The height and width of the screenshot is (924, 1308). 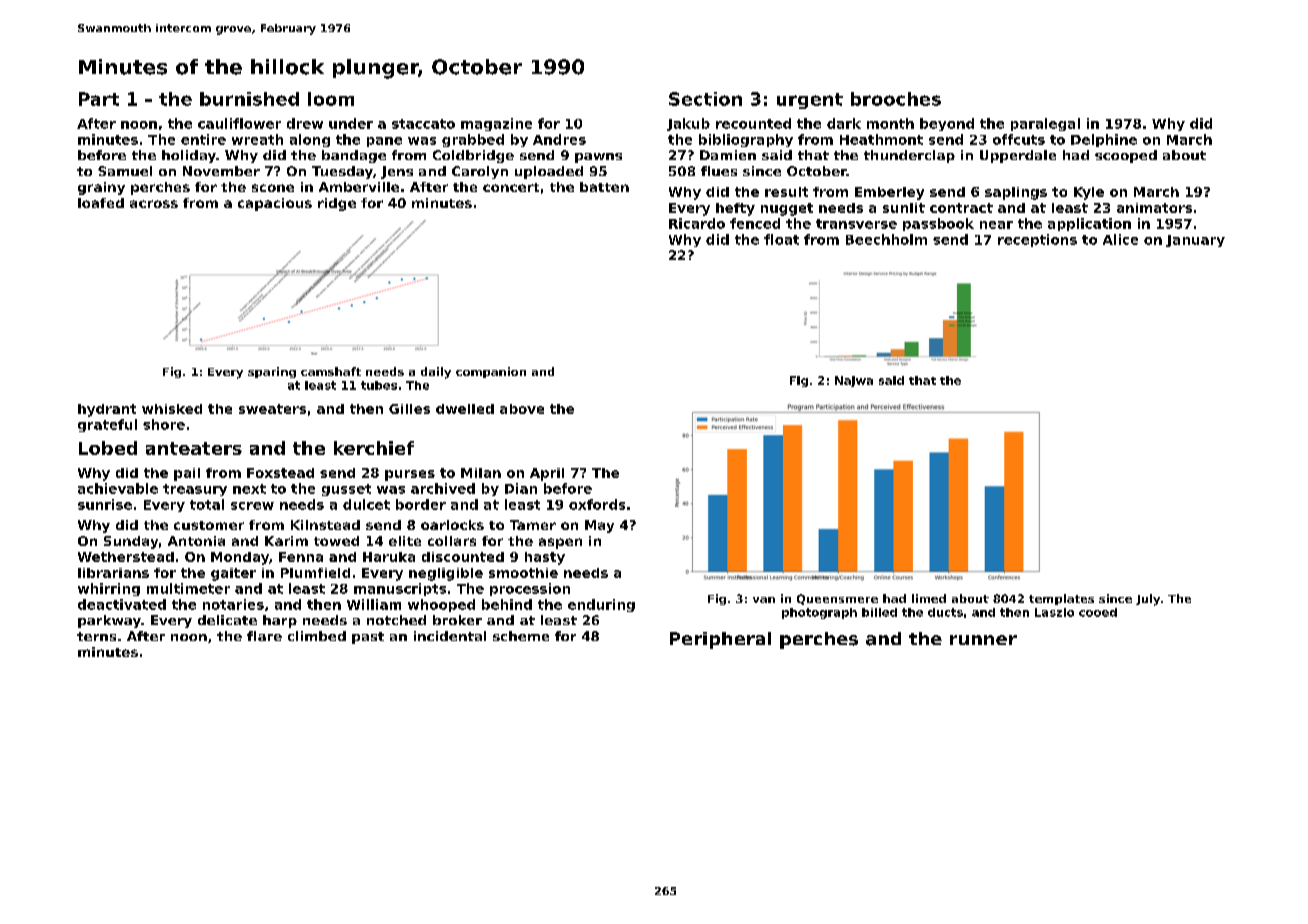 I want to click on Kyle, so click(x=1089, y=193).
